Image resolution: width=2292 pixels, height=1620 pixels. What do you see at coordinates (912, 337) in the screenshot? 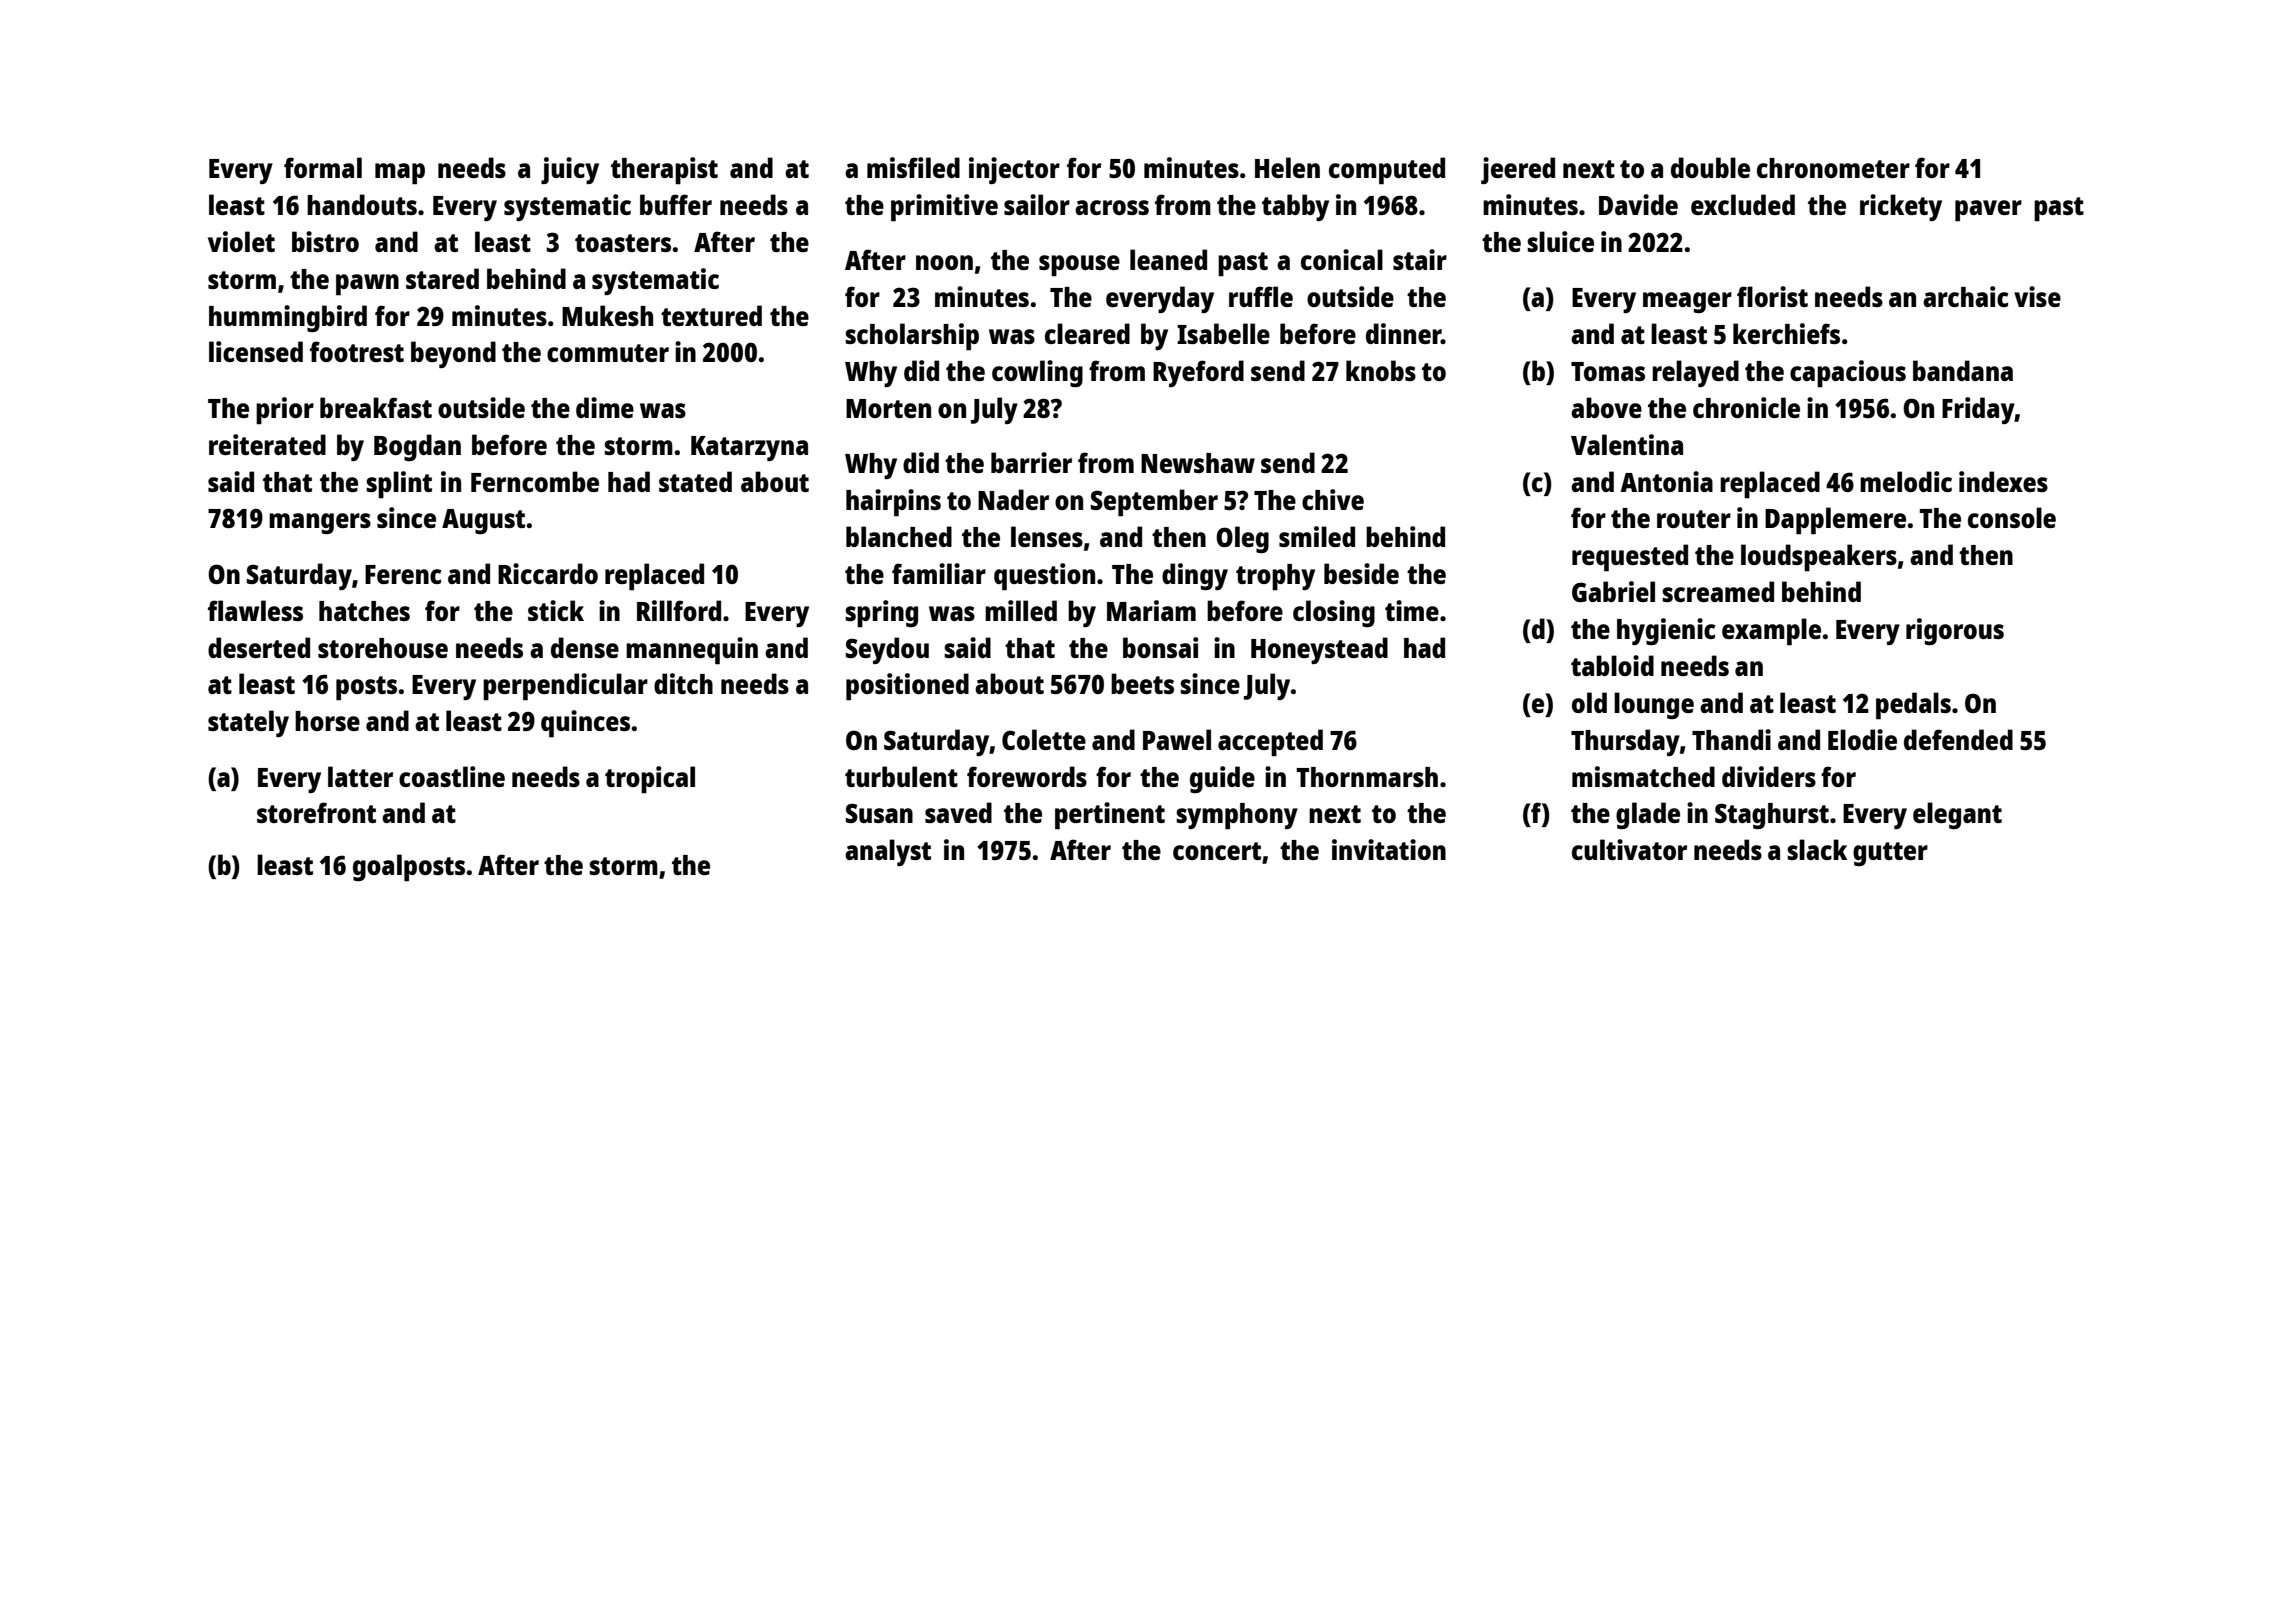
I see `scholarship` at bounding box center [912, 337].
